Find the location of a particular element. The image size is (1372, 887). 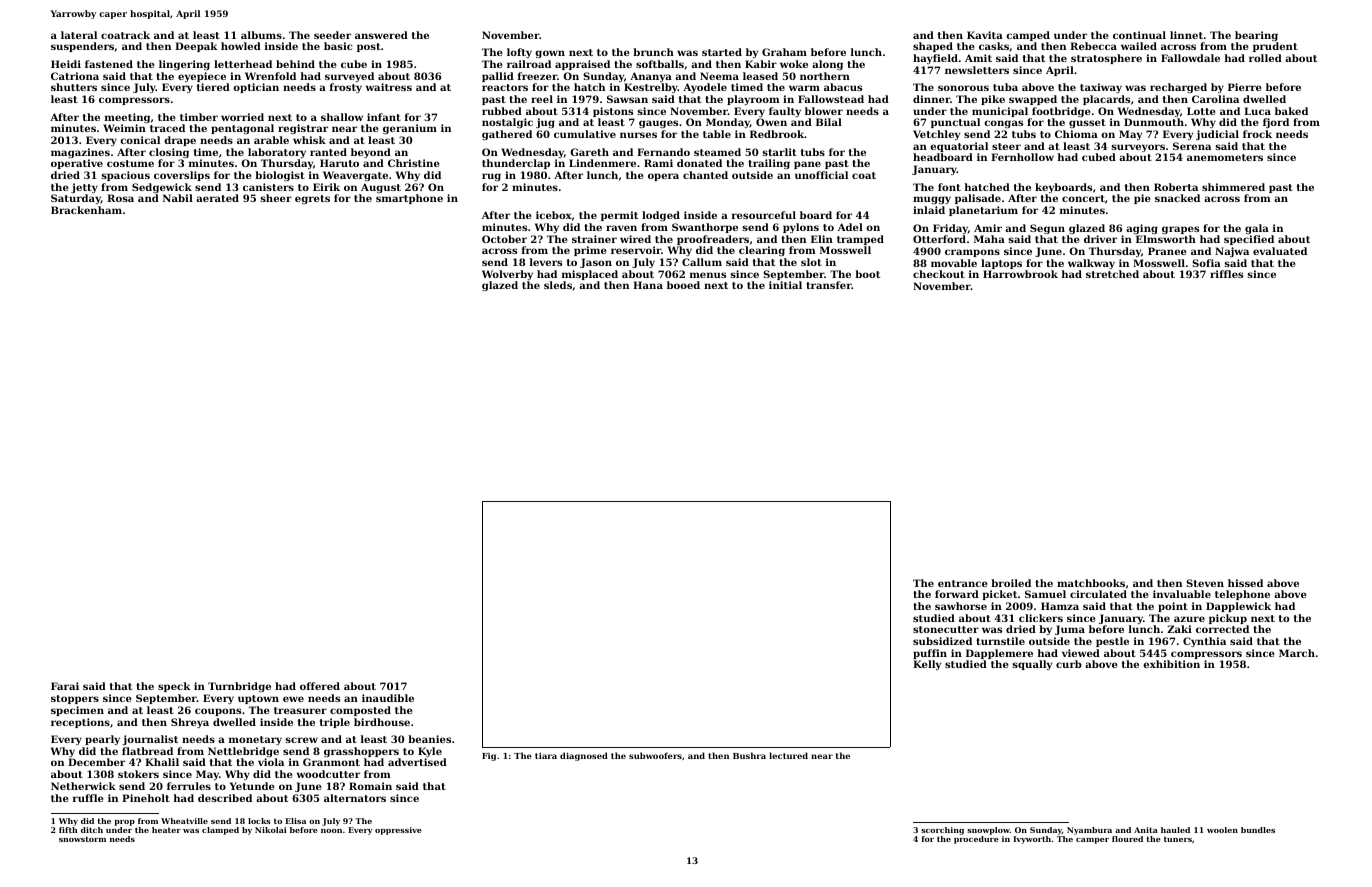

hissed is located at coordinates (1245, 583).
